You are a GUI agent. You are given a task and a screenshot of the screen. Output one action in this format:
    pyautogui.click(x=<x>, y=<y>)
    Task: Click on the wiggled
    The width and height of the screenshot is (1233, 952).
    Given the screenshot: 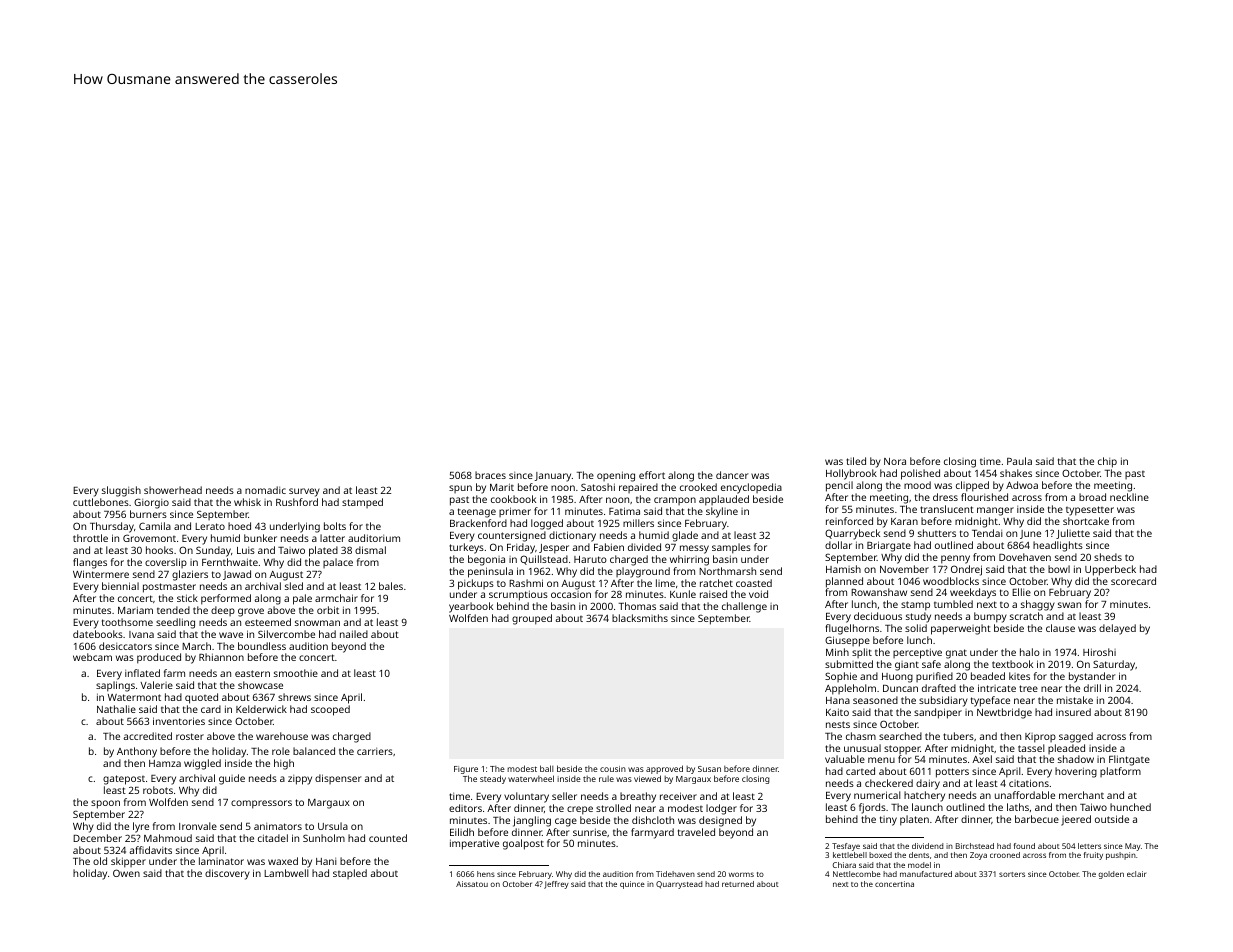 What is the action you would take?
    pyautogui.click(x=202, y=764)
